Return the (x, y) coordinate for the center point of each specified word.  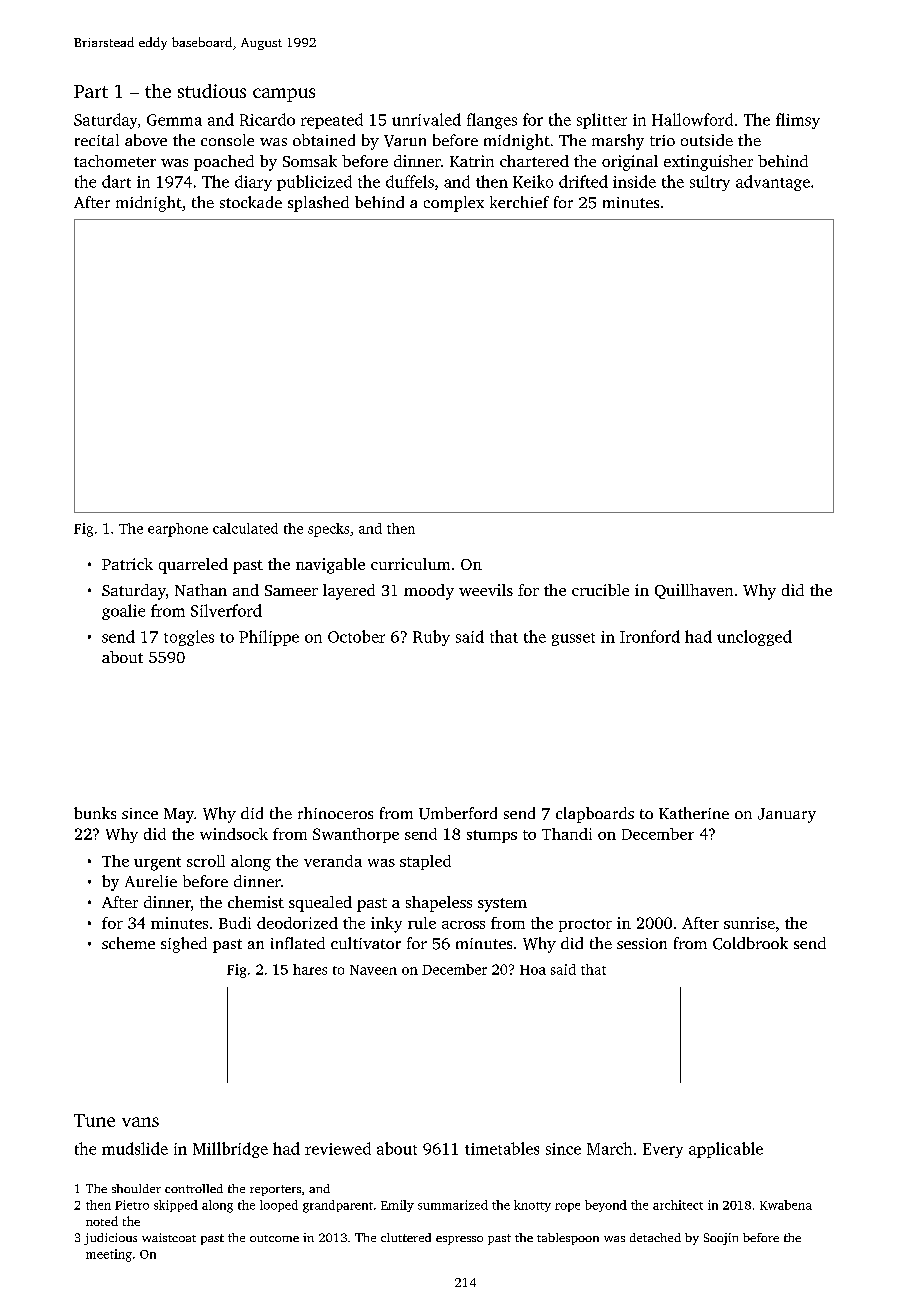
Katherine (694, 813)
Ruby (431, 638)
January (787, 815)
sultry (710, 183)
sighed (184, 945)
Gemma (174, 120)
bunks (95, 813)
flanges (492, 121)
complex (454, 204)
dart (116, 181)
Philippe (269, 638)
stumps (492, 836)
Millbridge (230, 1150)
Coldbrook (750, 943)
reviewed (338, 1148)
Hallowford (692, 119)
